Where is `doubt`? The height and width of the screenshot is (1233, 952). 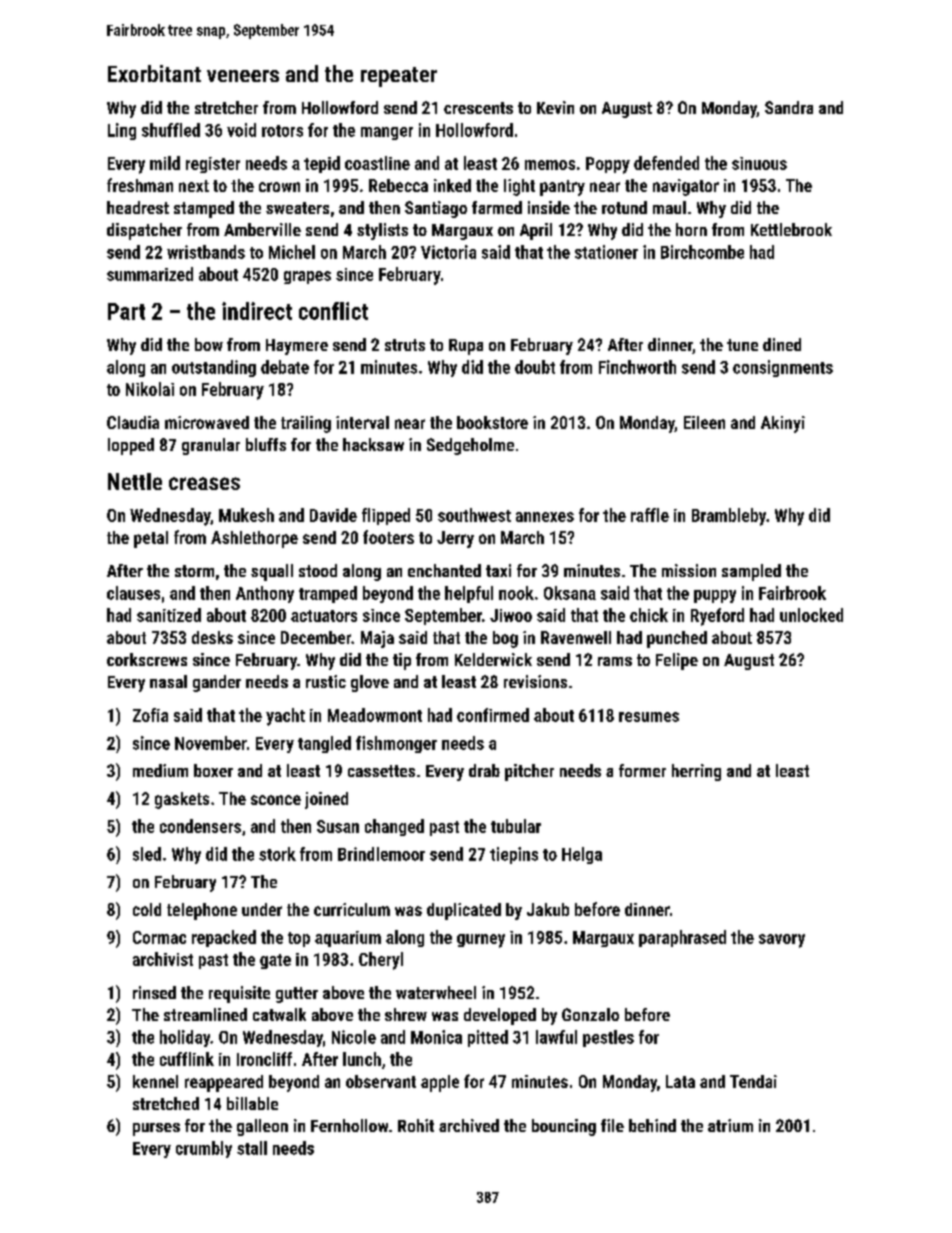
doubt is located at coordinates (535, 367).
